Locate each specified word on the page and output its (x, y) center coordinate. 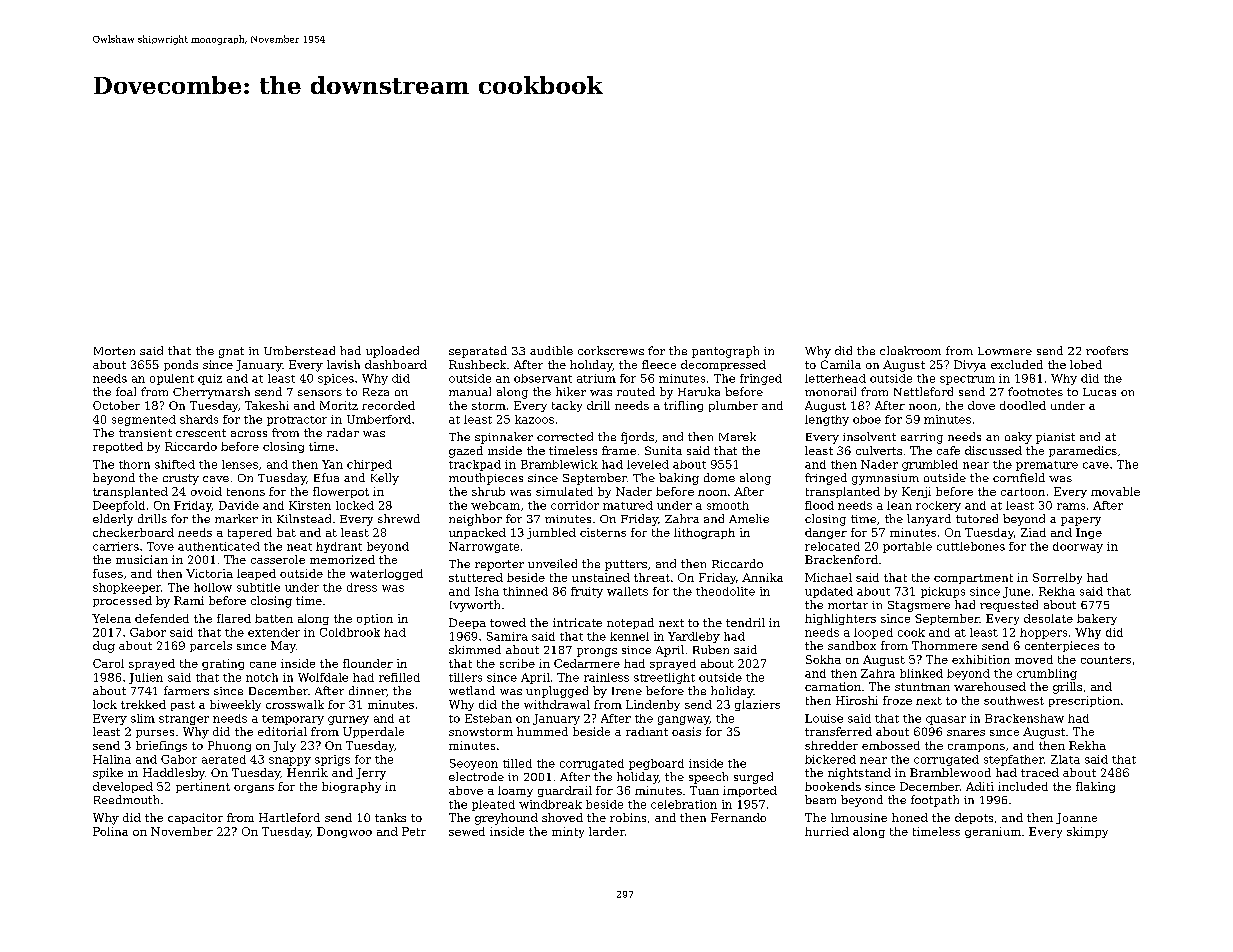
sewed (467, 831)
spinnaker (504, 438)
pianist (1055, 438)
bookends (833, 786)
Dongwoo (344, 832)
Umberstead (299, 350)
